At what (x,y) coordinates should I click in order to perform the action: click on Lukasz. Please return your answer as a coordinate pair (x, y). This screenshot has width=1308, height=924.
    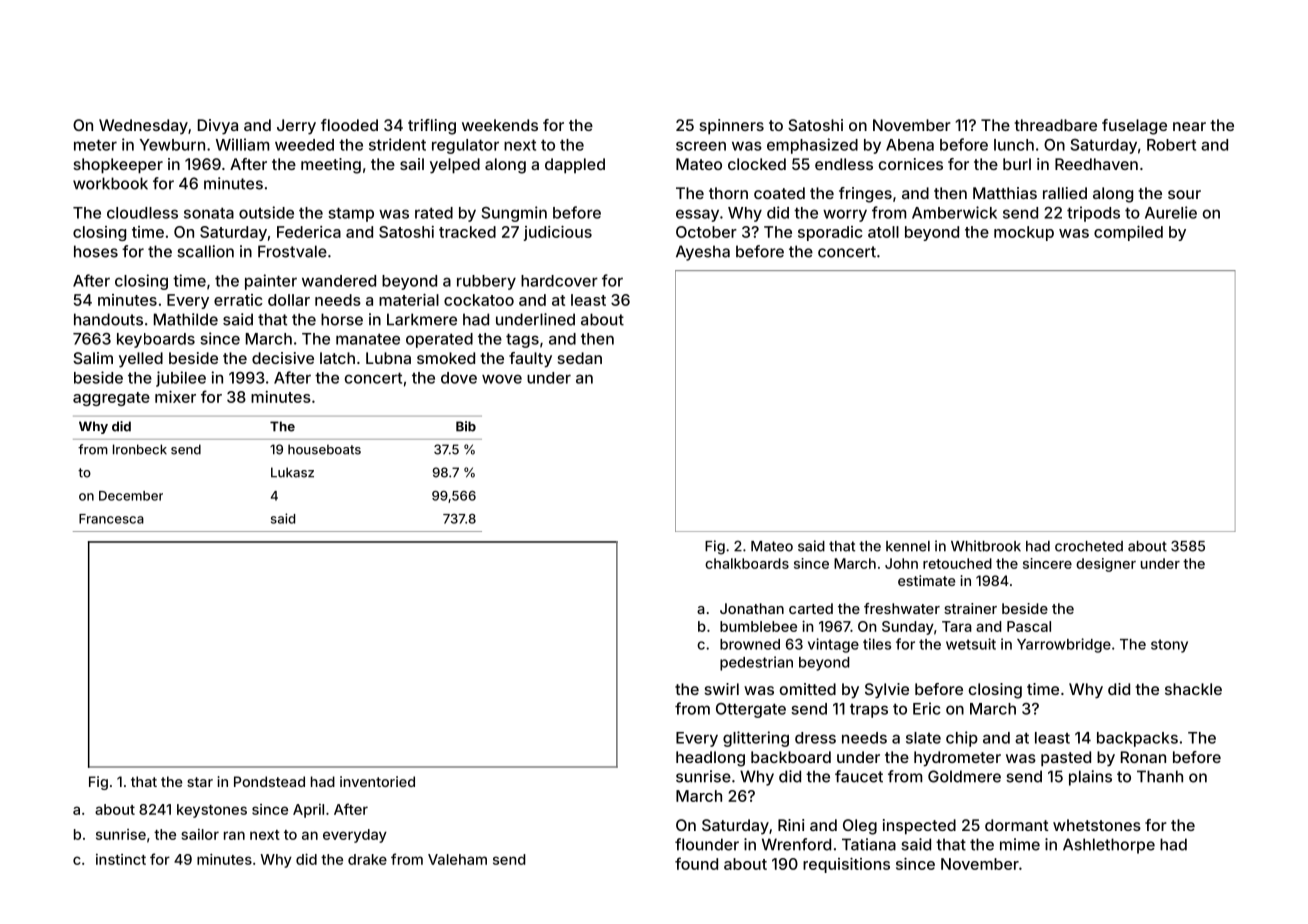
    Looking at the image, I should click on (292, 472).
